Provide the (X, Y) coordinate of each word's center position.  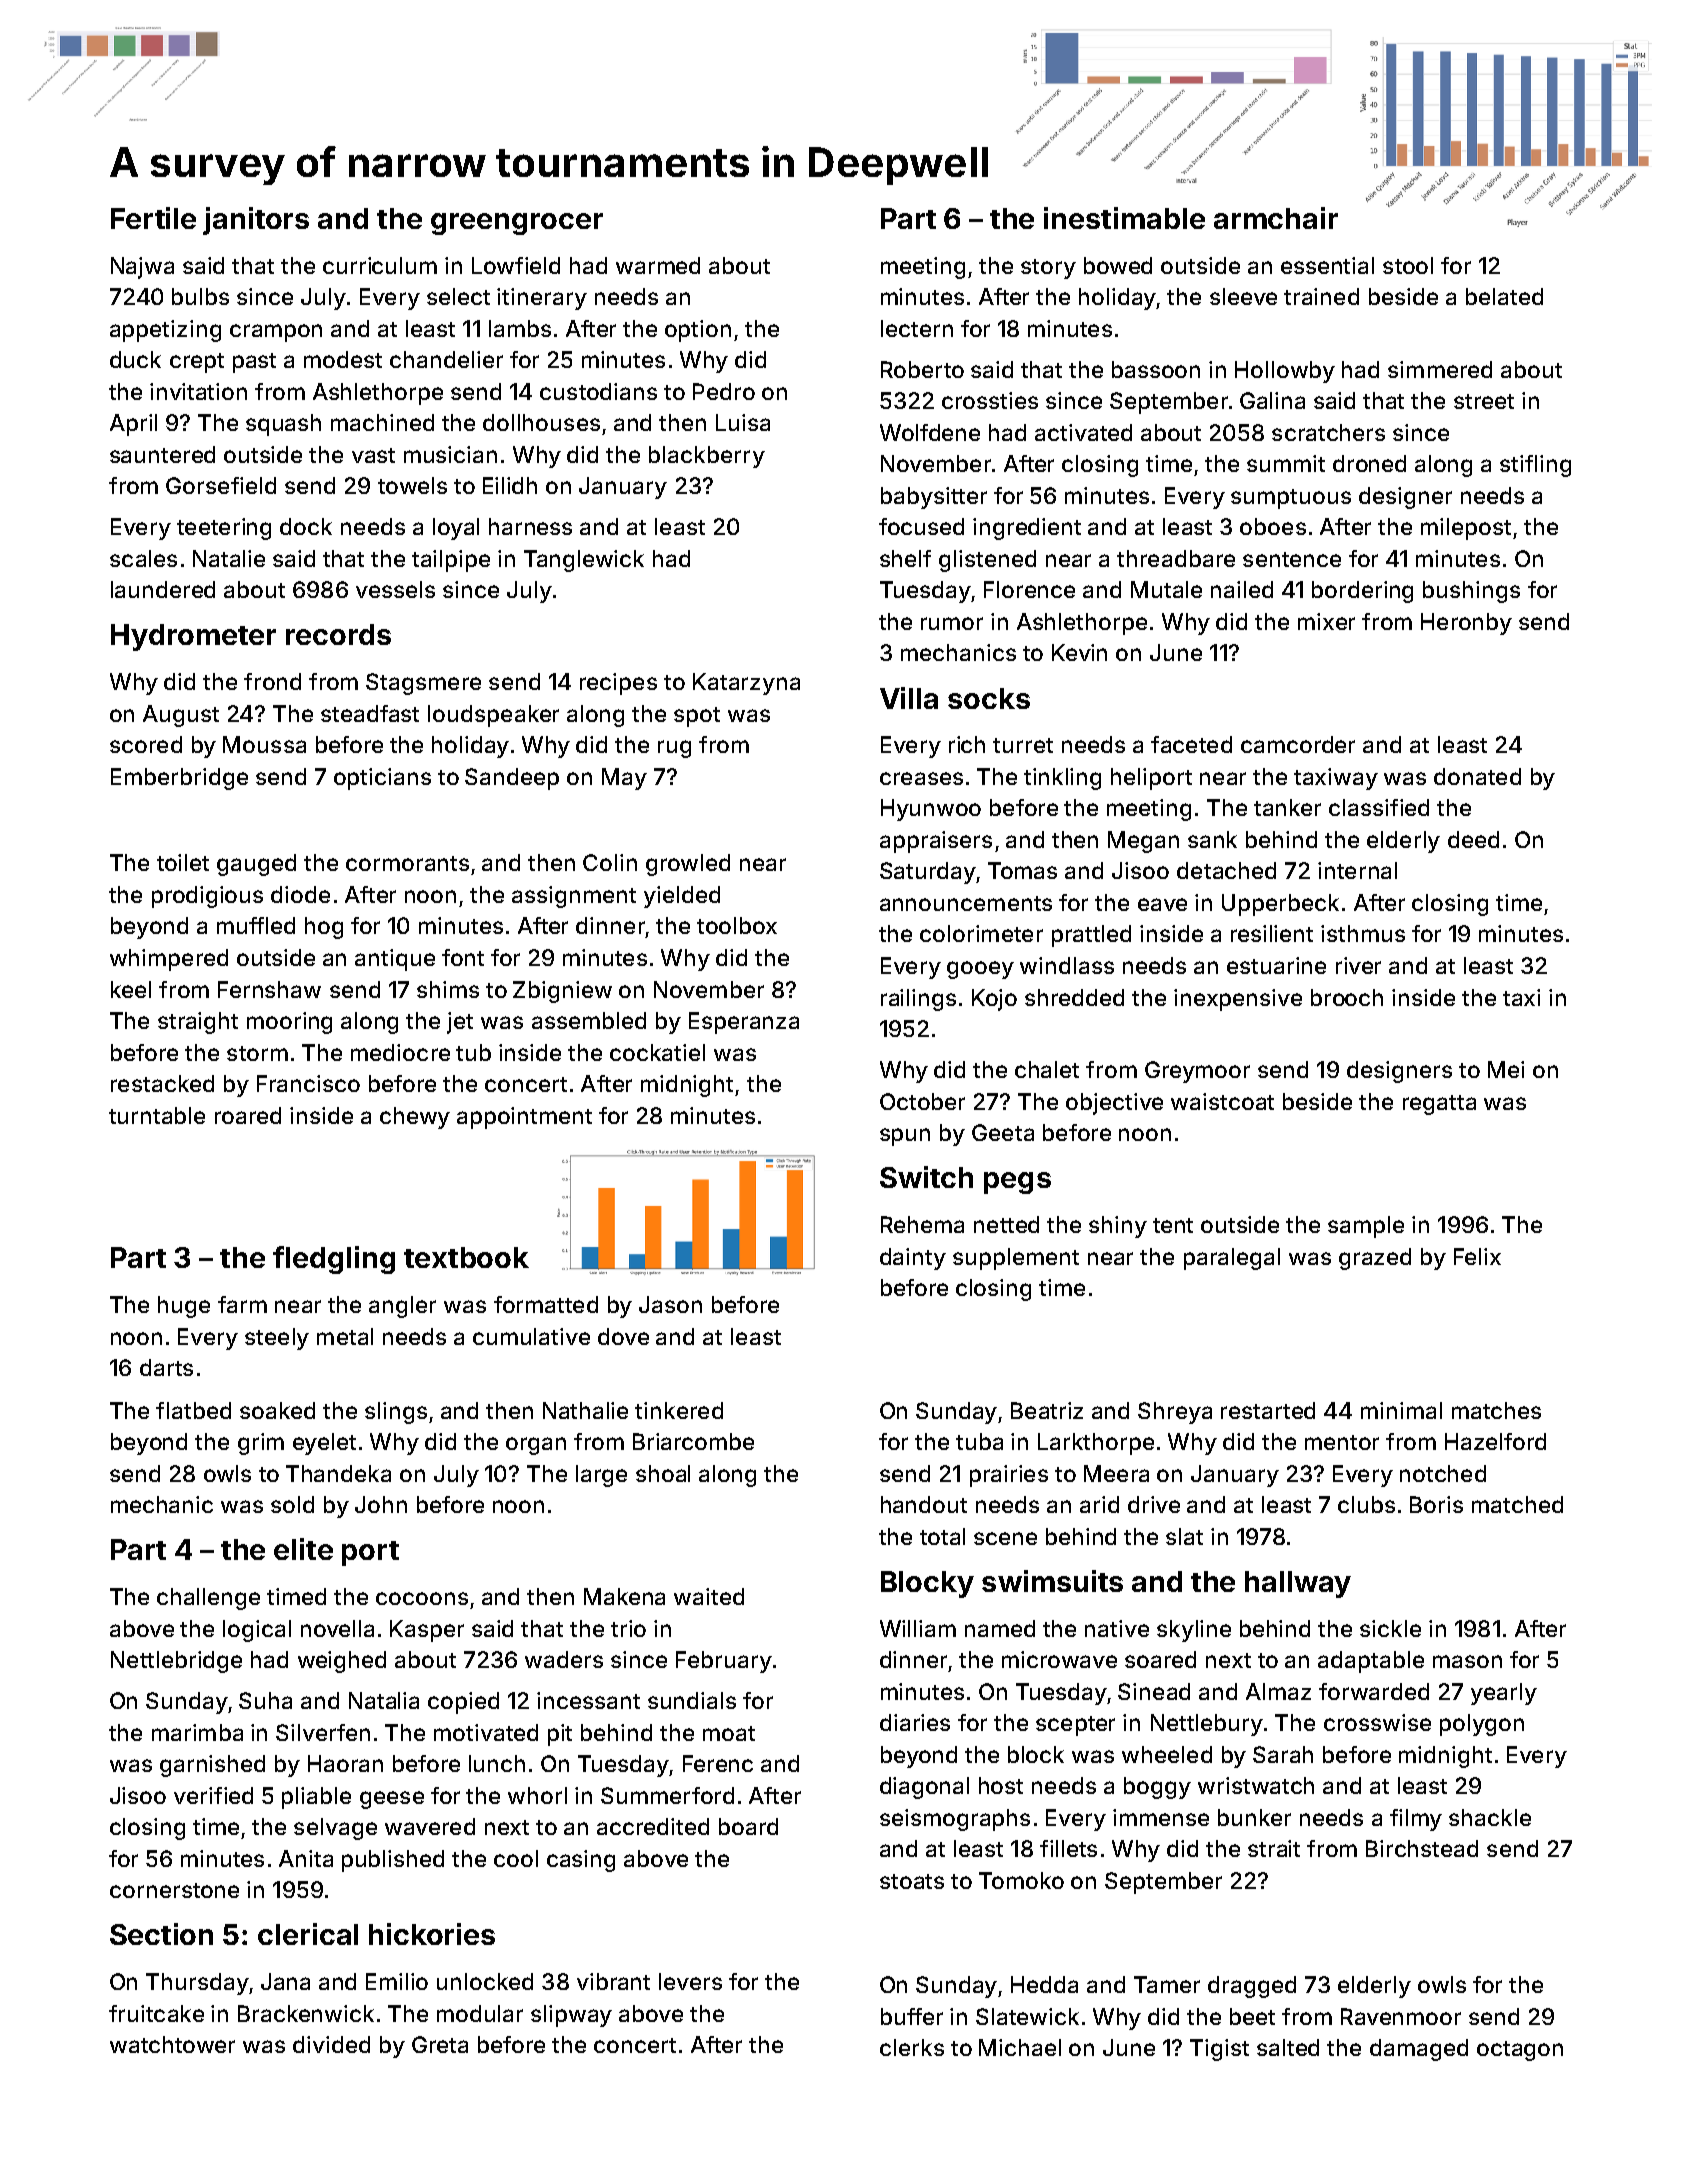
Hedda (1044, 1984)
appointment (524, 1118)
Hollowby (1285, 372)
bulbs (200, 296)
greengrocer (517, 224)
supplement (1016, 1259)
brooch (1347, 997)
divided (331, 2044)
